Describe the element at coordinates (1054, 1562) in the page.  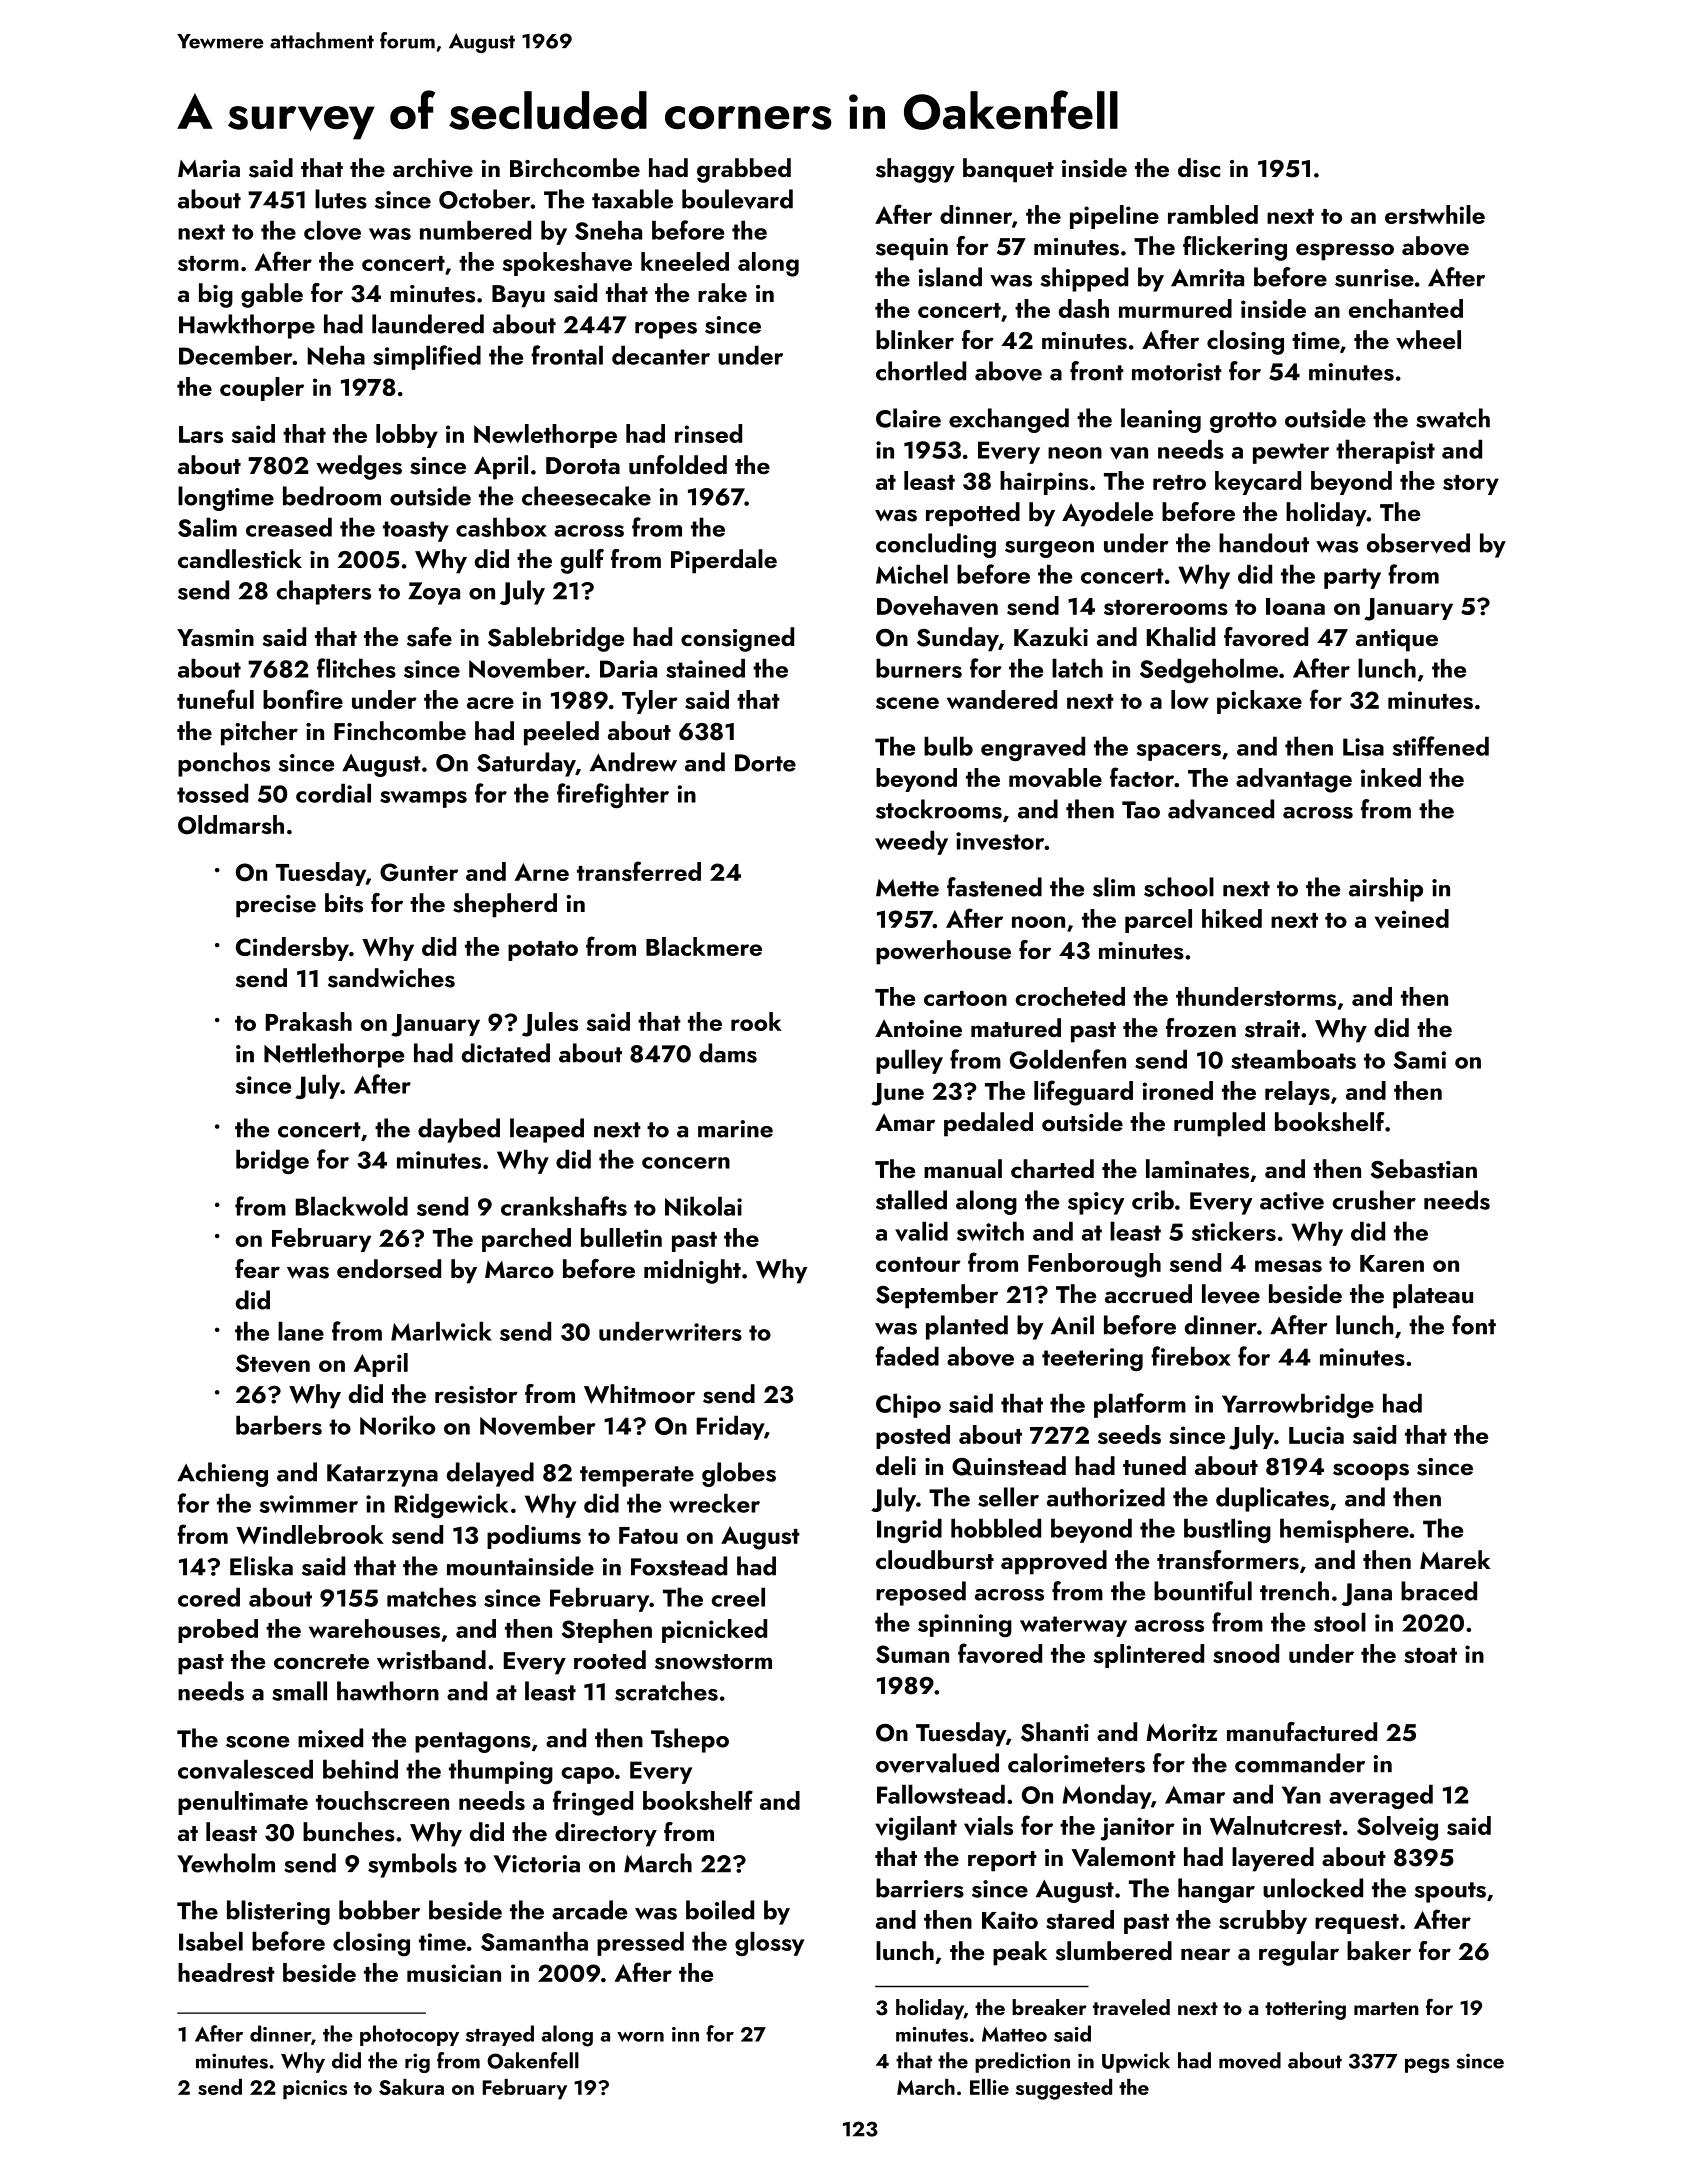
I see `approved` at that location.
